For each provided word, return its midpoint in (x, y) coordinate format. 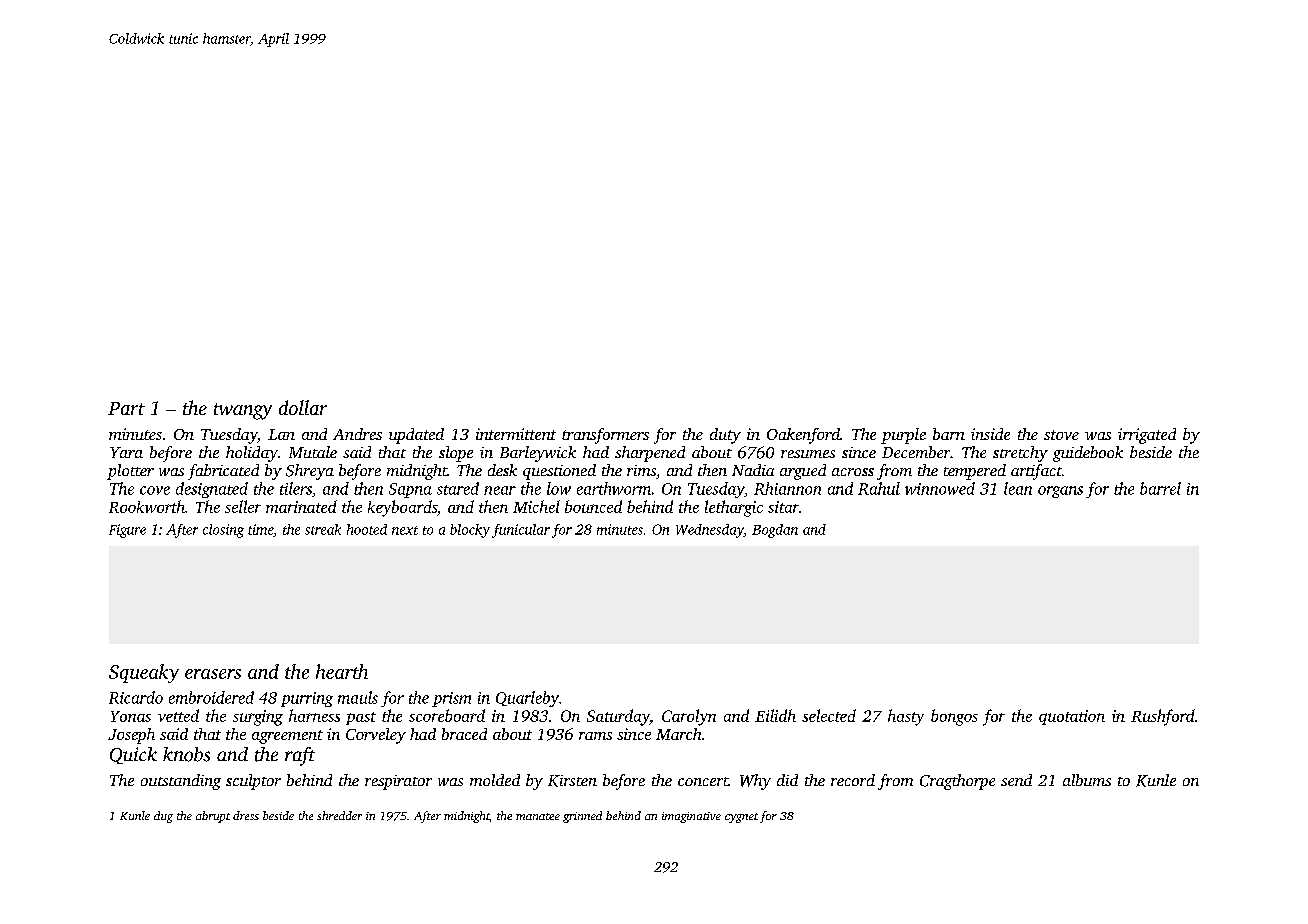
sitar (783, 507)
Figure (127, 531)
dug (163, 817)
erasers (213, 674)
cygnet (741, 818)
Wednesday (710, 531)
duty (725, 436)
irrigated (1147, 436)
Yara (126, 452)
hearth (342, 671)
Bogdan (775, 531)
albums (1087, 780)
